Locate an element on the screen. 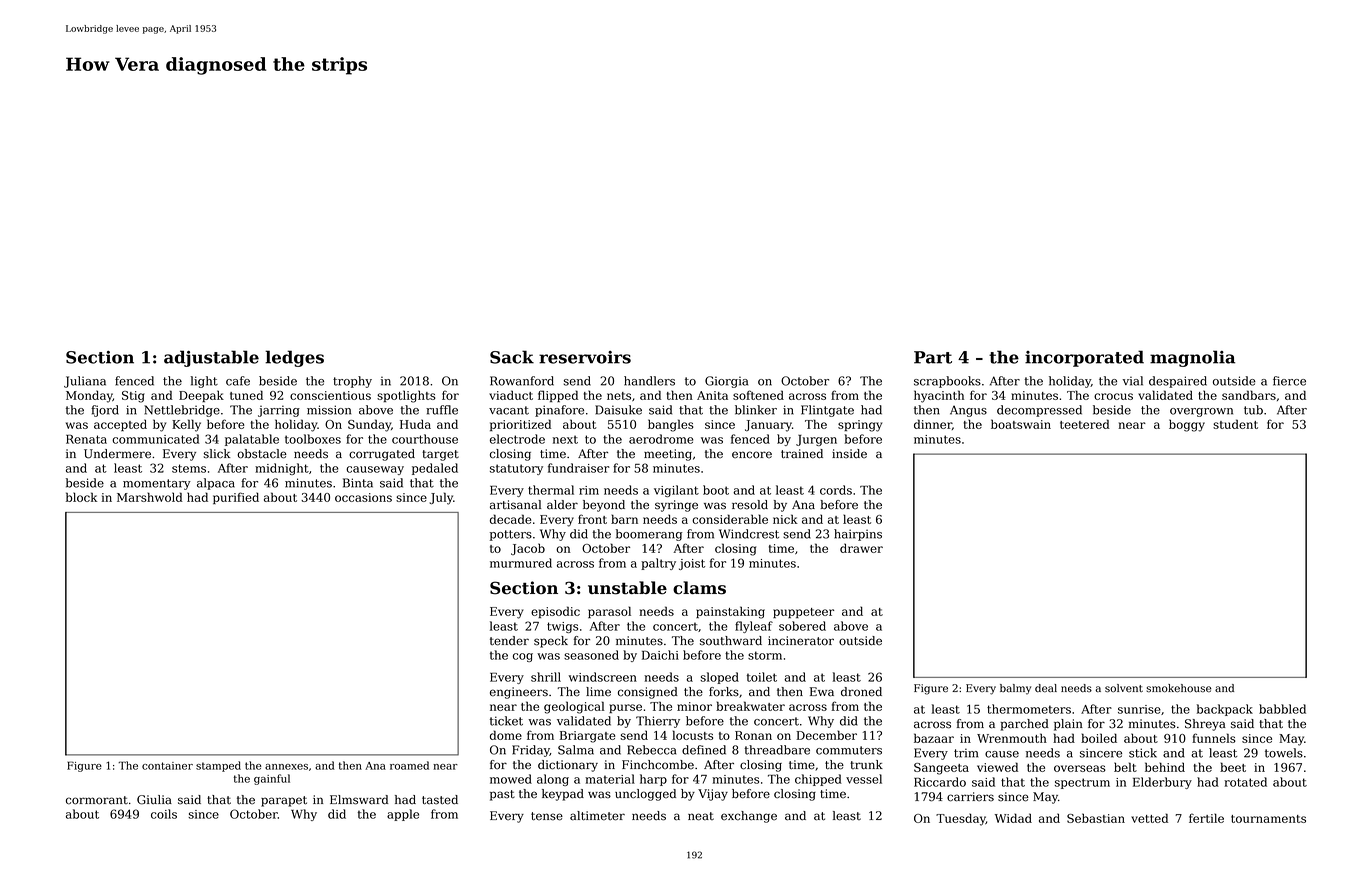 Image resolution: width=1372 pixels, height=887 pixels. reservoirs is located at coordinates (585, 357).
